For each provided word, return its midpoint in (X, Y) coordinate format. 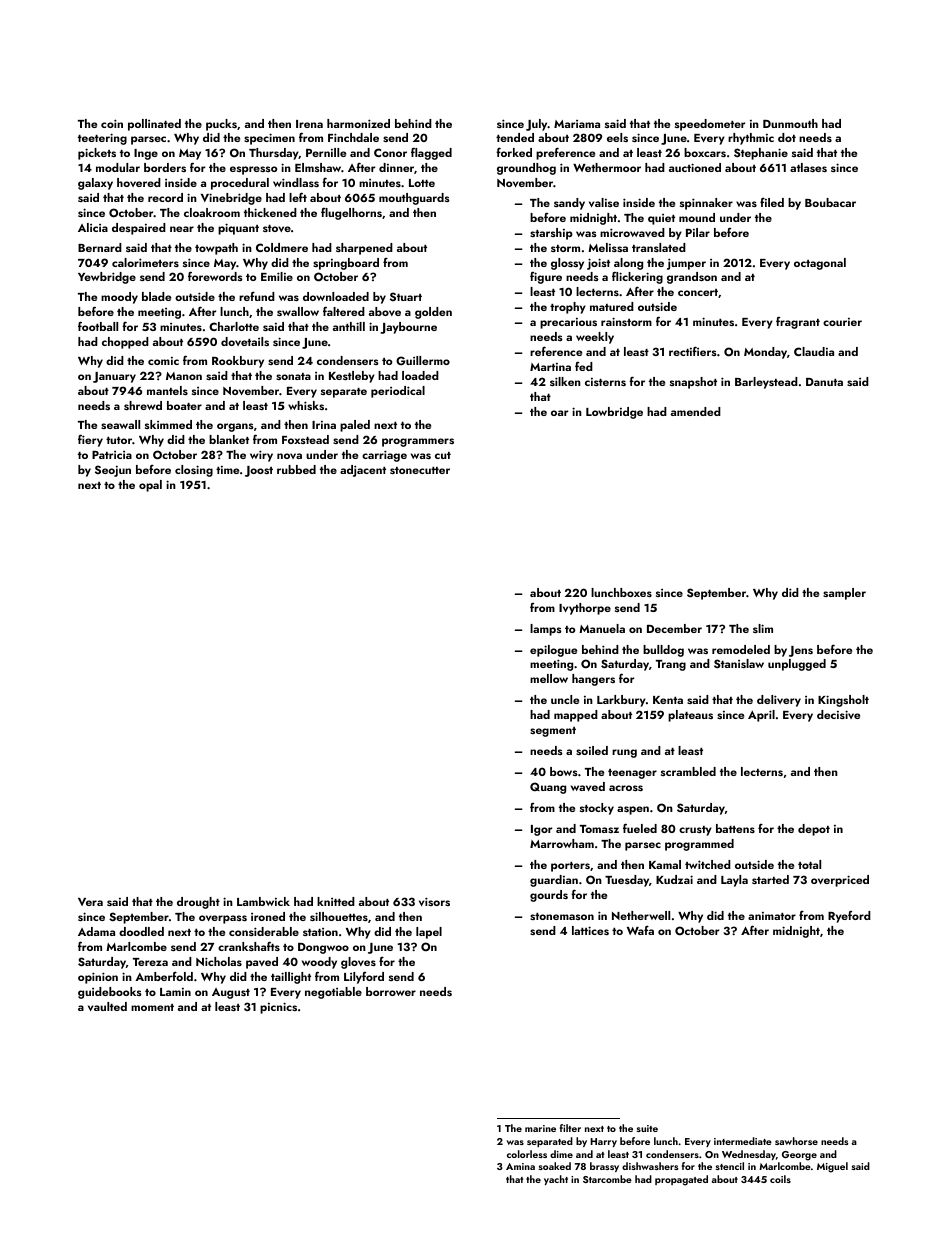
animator (772, 916)
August (231, 993)
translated (659, 247)
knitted (336, 901)
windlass (296, 182)
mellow (549, 678)
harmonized (358, 123)
